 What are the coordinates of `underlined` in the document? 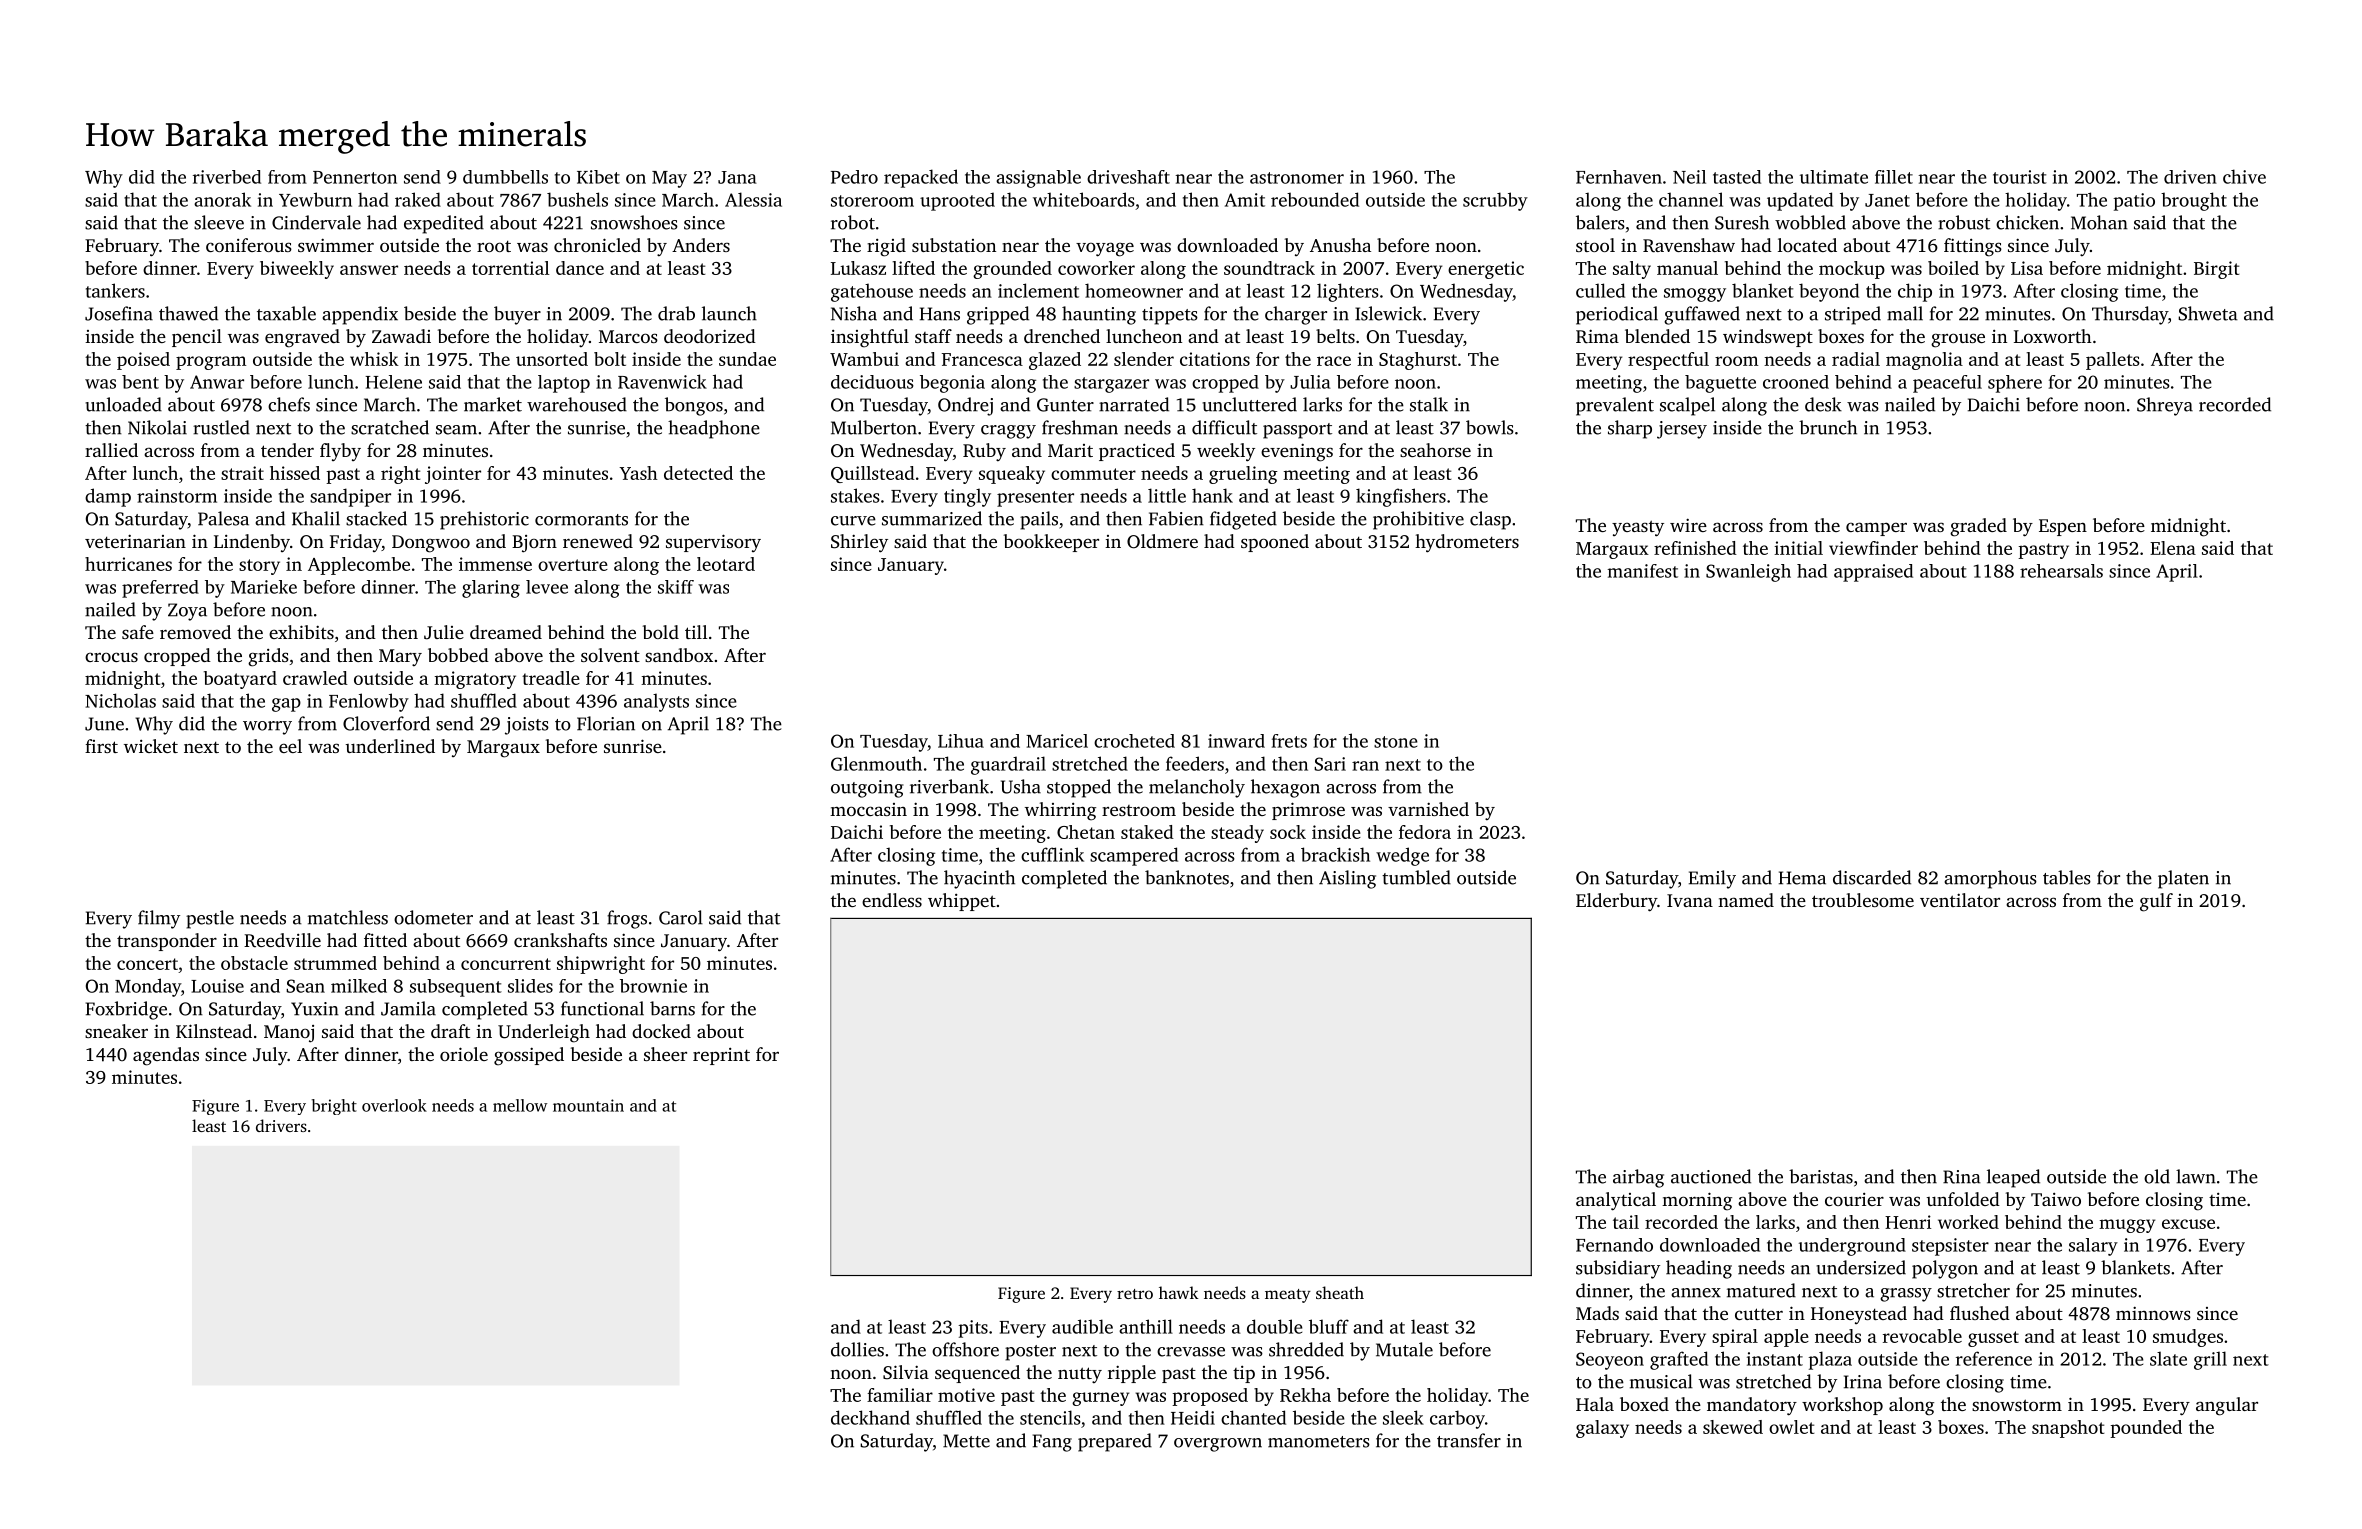 It's located at (390, 746).
